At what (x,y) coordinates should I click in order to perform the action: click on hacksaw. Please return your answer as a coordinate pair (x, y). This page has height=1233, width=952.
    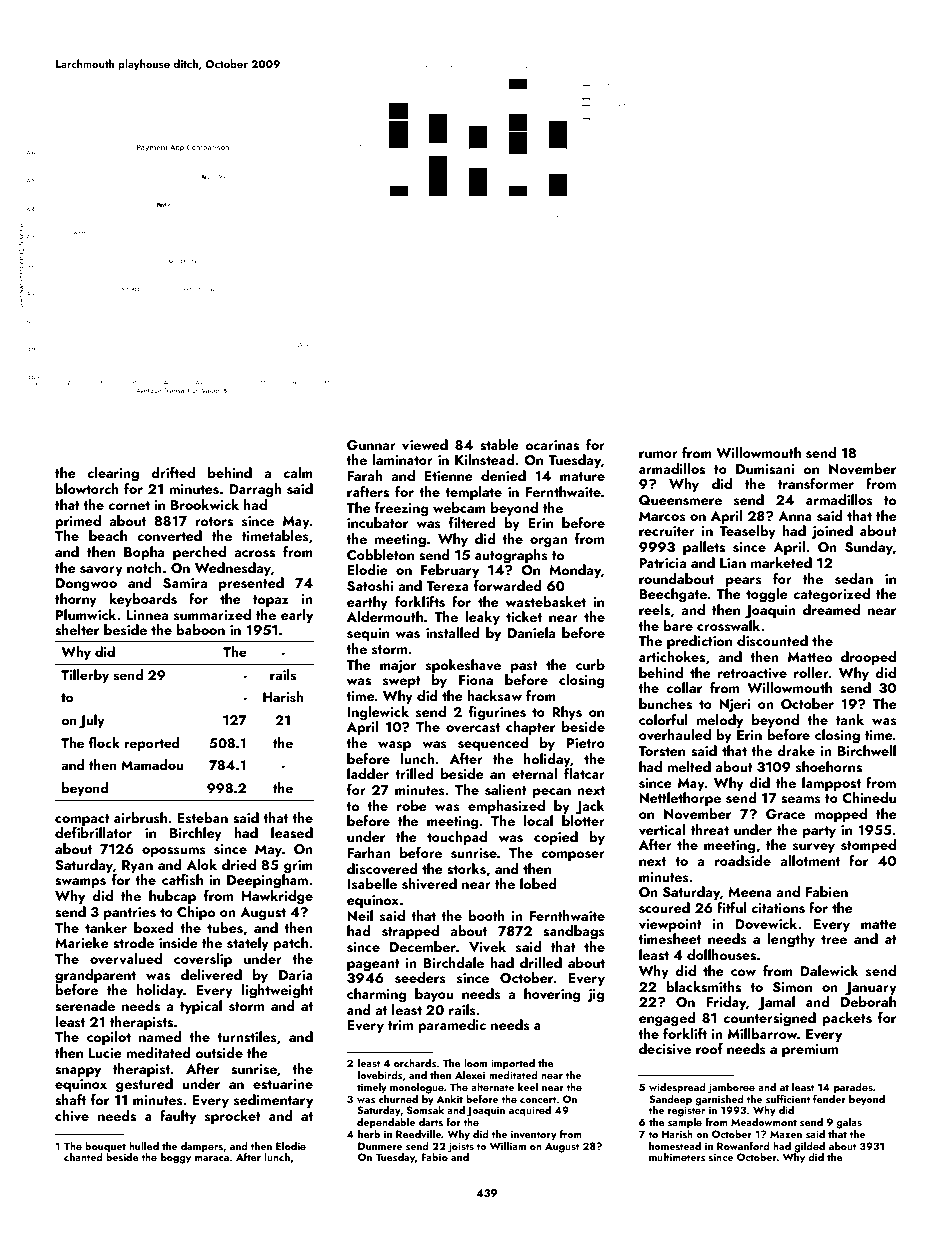
    Looking at the image, I should click on (494, 696).
